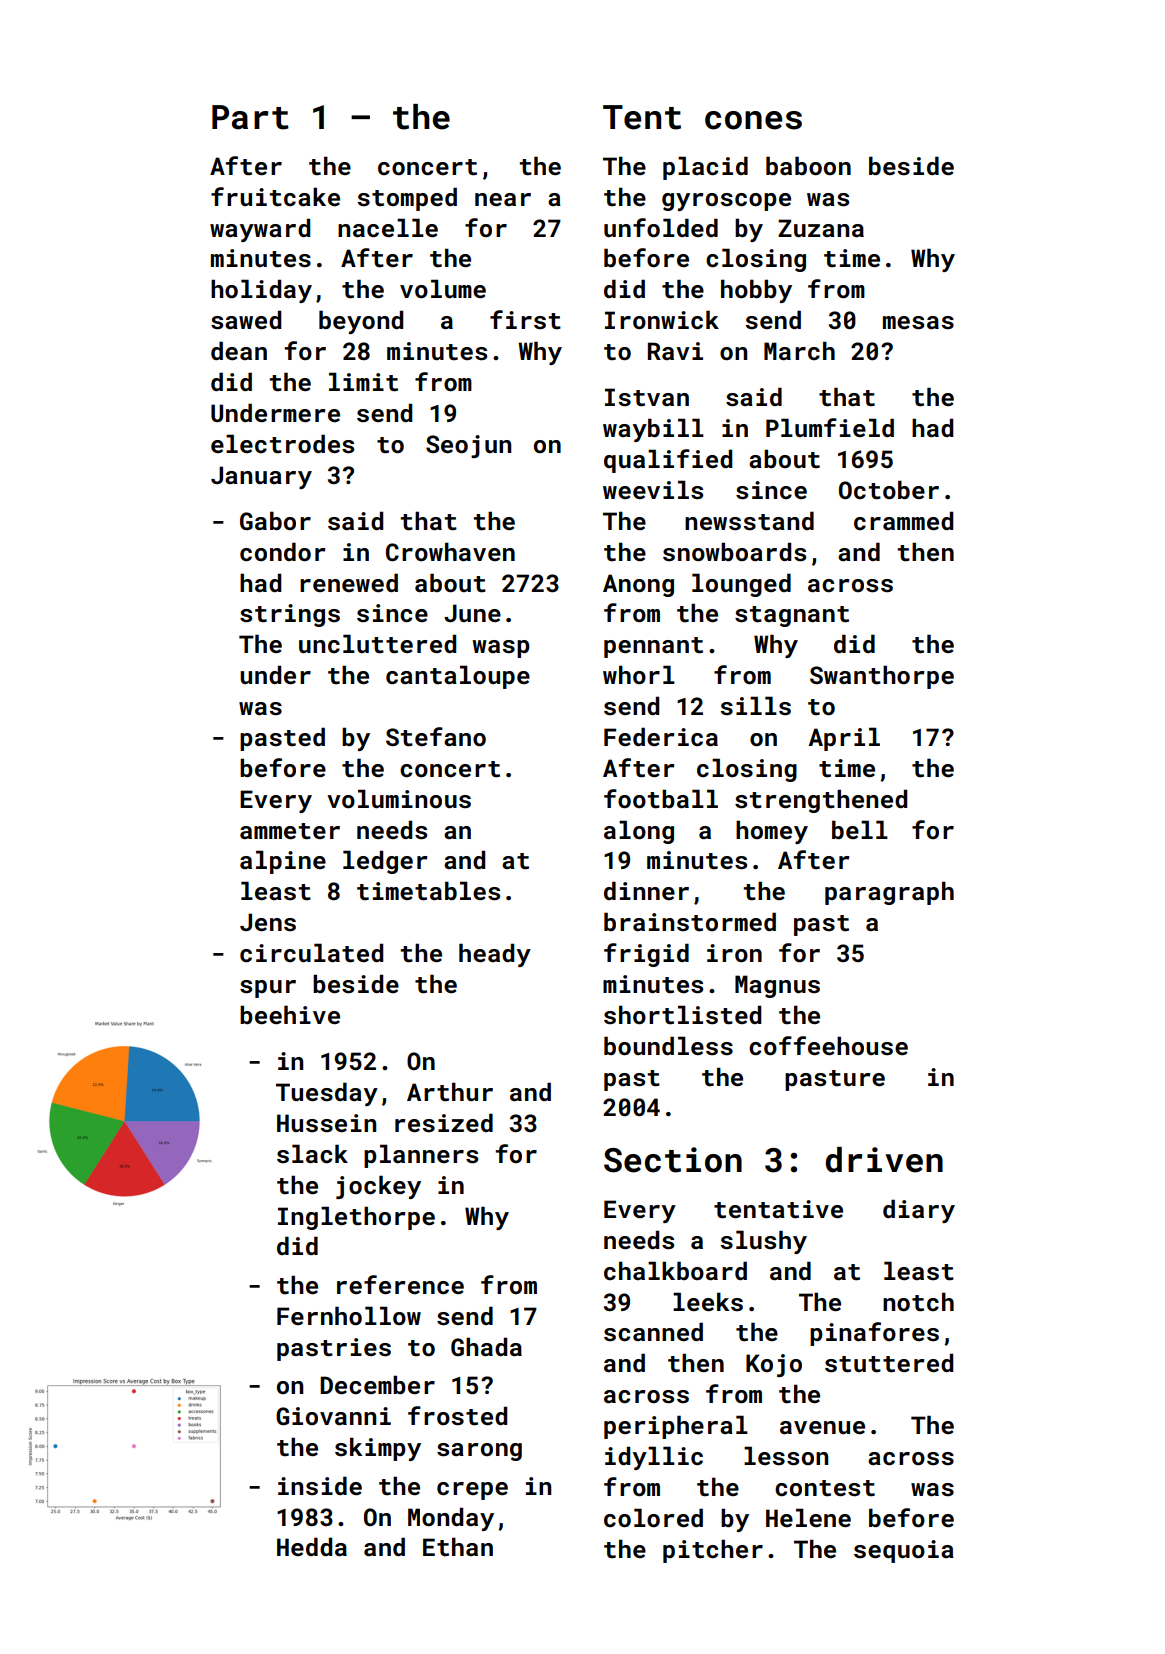 The image size is (1165, 1654). What do you see at coordinates (503, 199) in the screenshot?
I see `near` at bounding box center [503, 199].
